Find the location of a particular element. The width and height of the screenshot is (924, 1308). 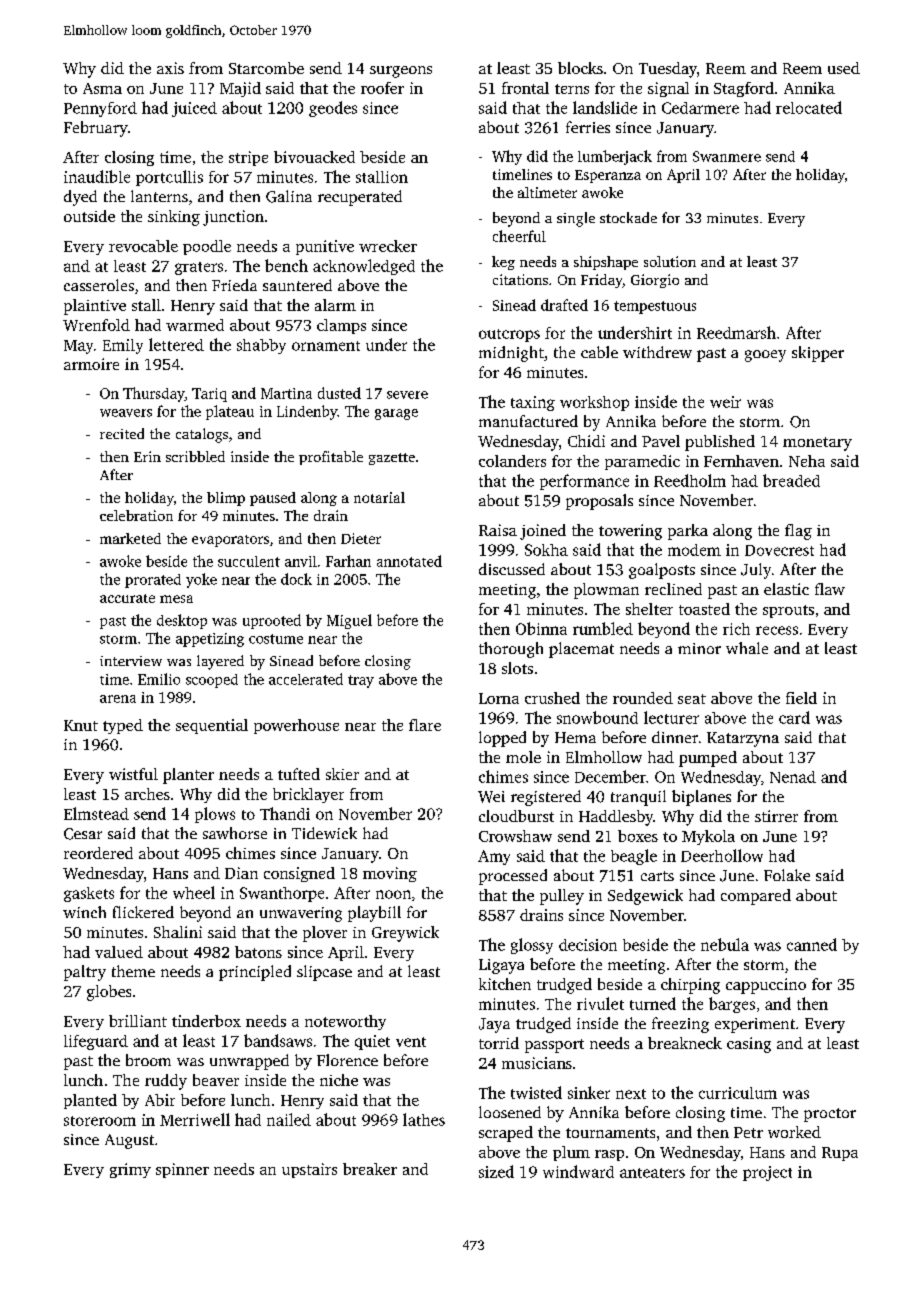

axis is located at coordinates (170, 68).
